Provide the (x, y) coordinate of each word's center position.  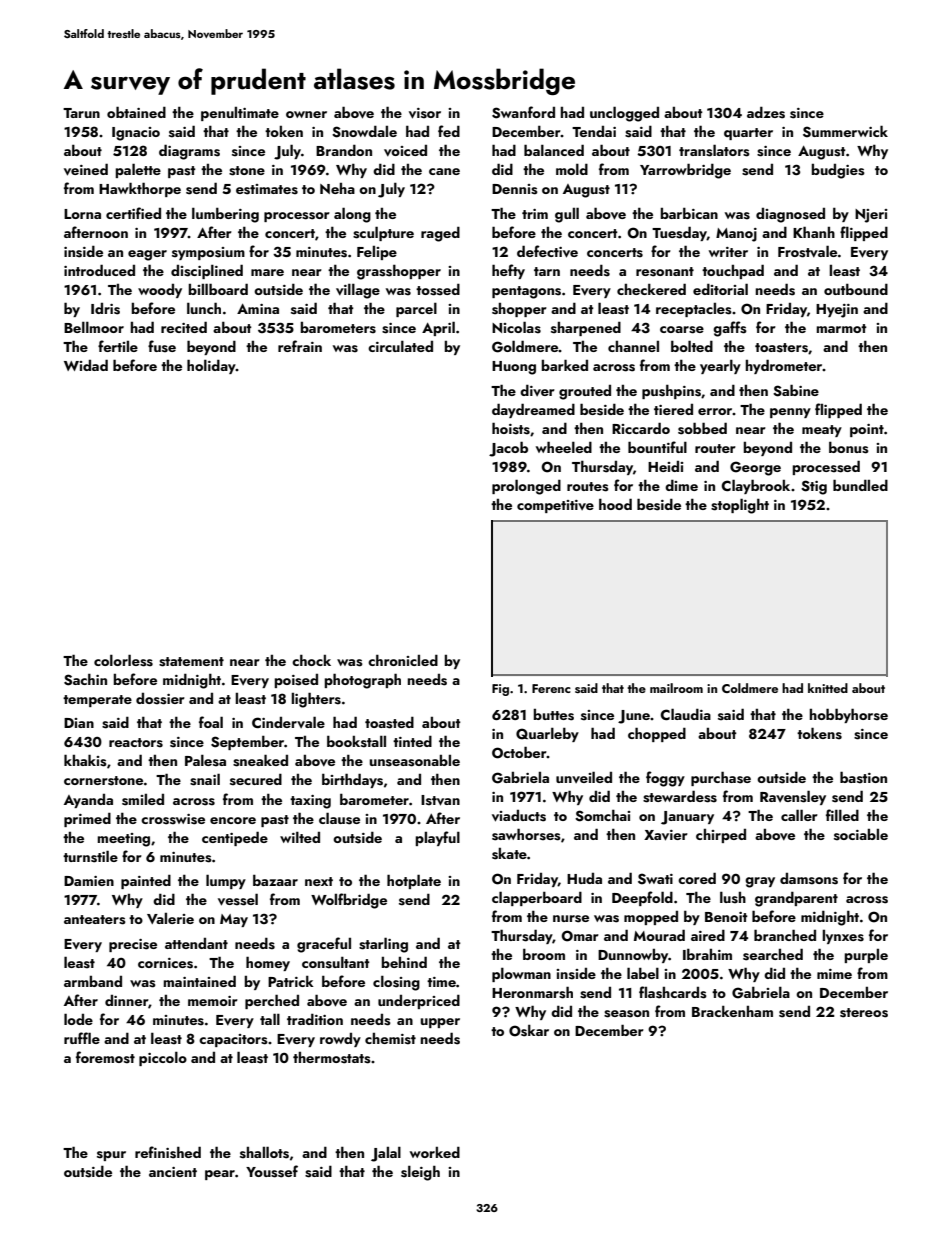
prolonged (526, 487)
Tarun (81, 113)
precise (133, 945)
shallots (264, 1152)
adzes (766, 112)
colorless (123, 660)
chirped (721, 836)
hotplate (414, 881)
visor (425, 113)
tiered (673, 409)
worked (435, 1152)
